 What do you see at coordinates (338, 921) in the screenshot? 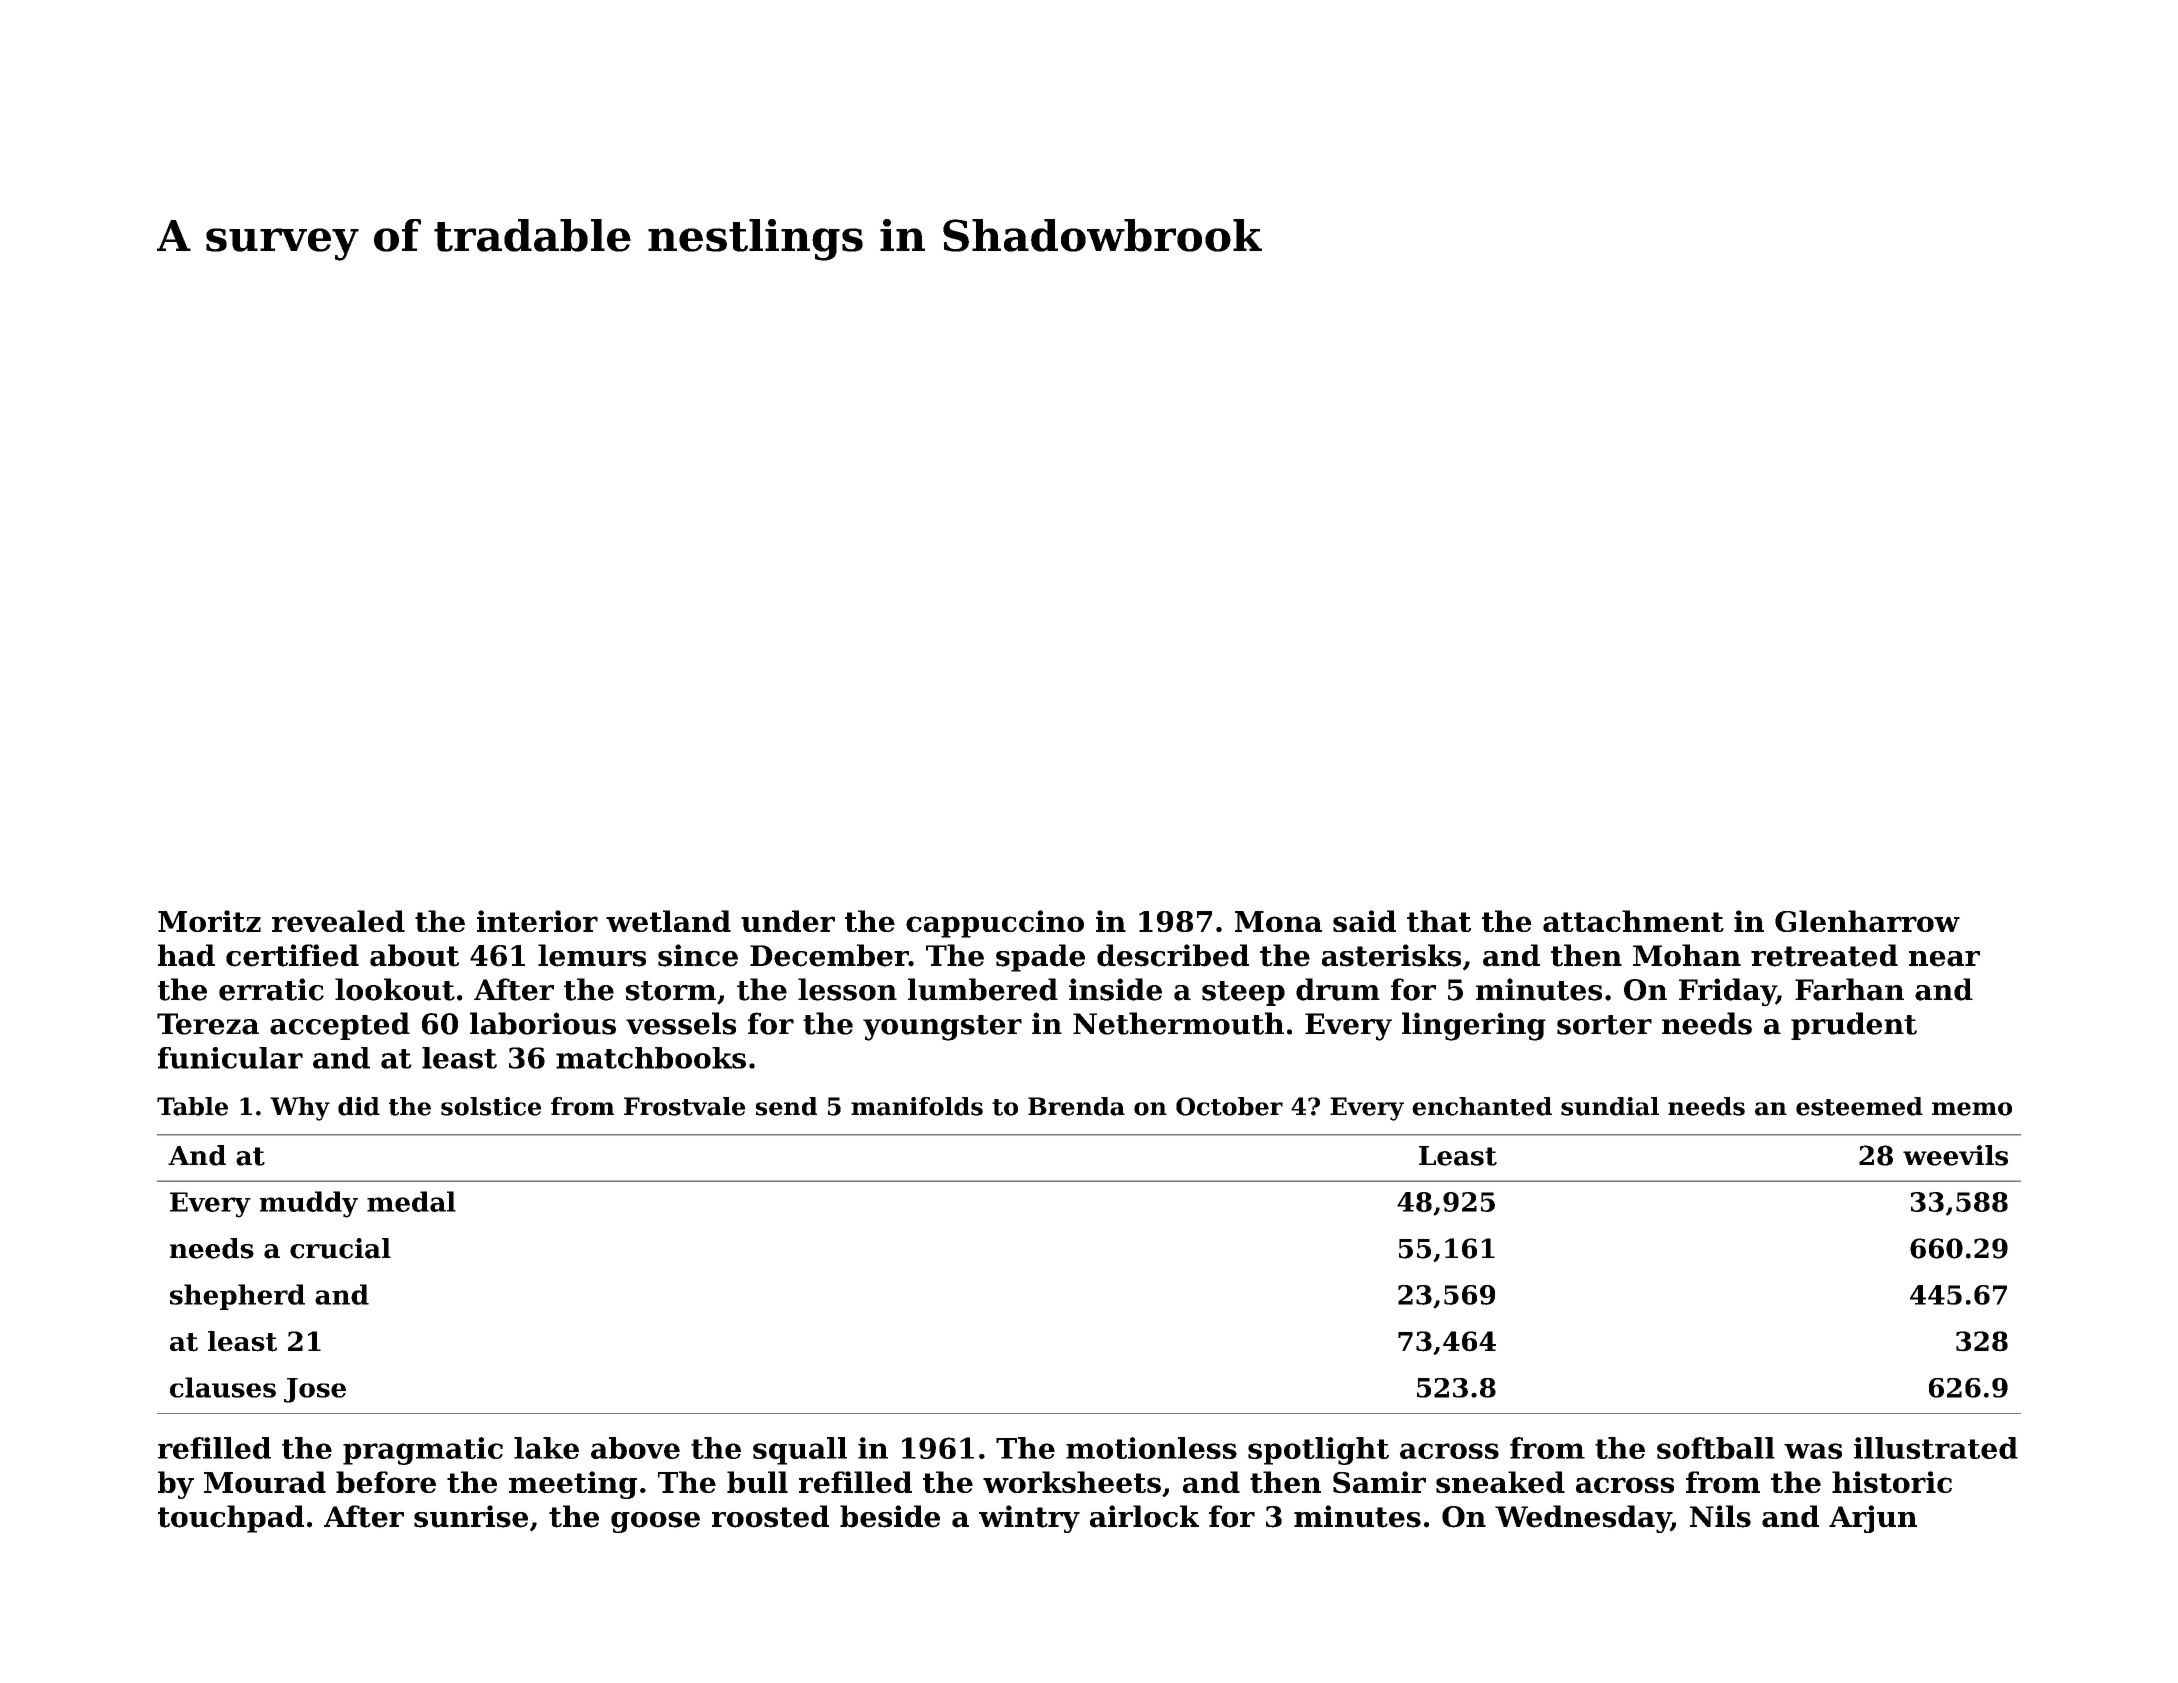
I see `revealed` at bounding box center [338, 921].
